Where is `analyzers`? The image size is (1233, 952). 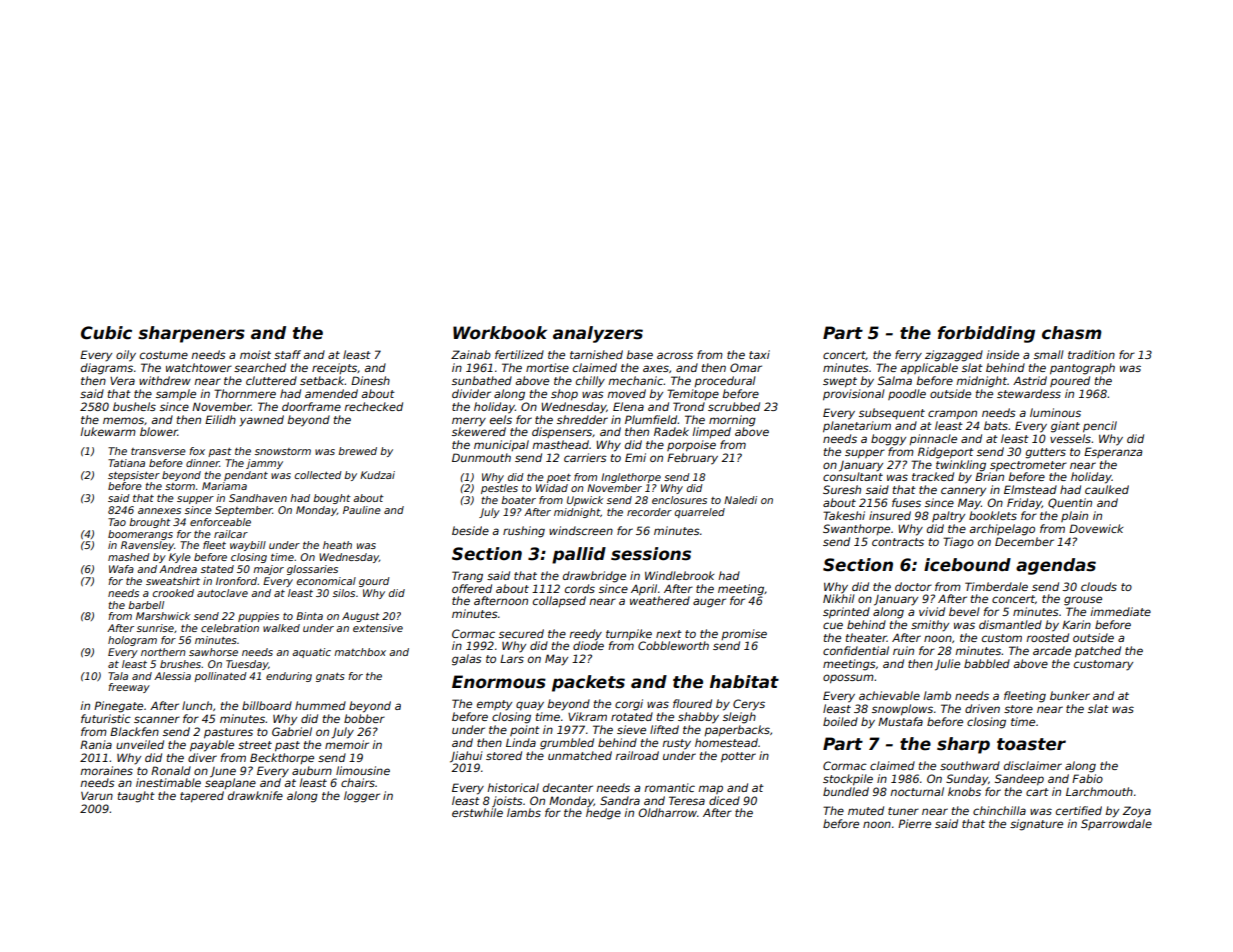 analyzers is located at coordinates (598, 334).
